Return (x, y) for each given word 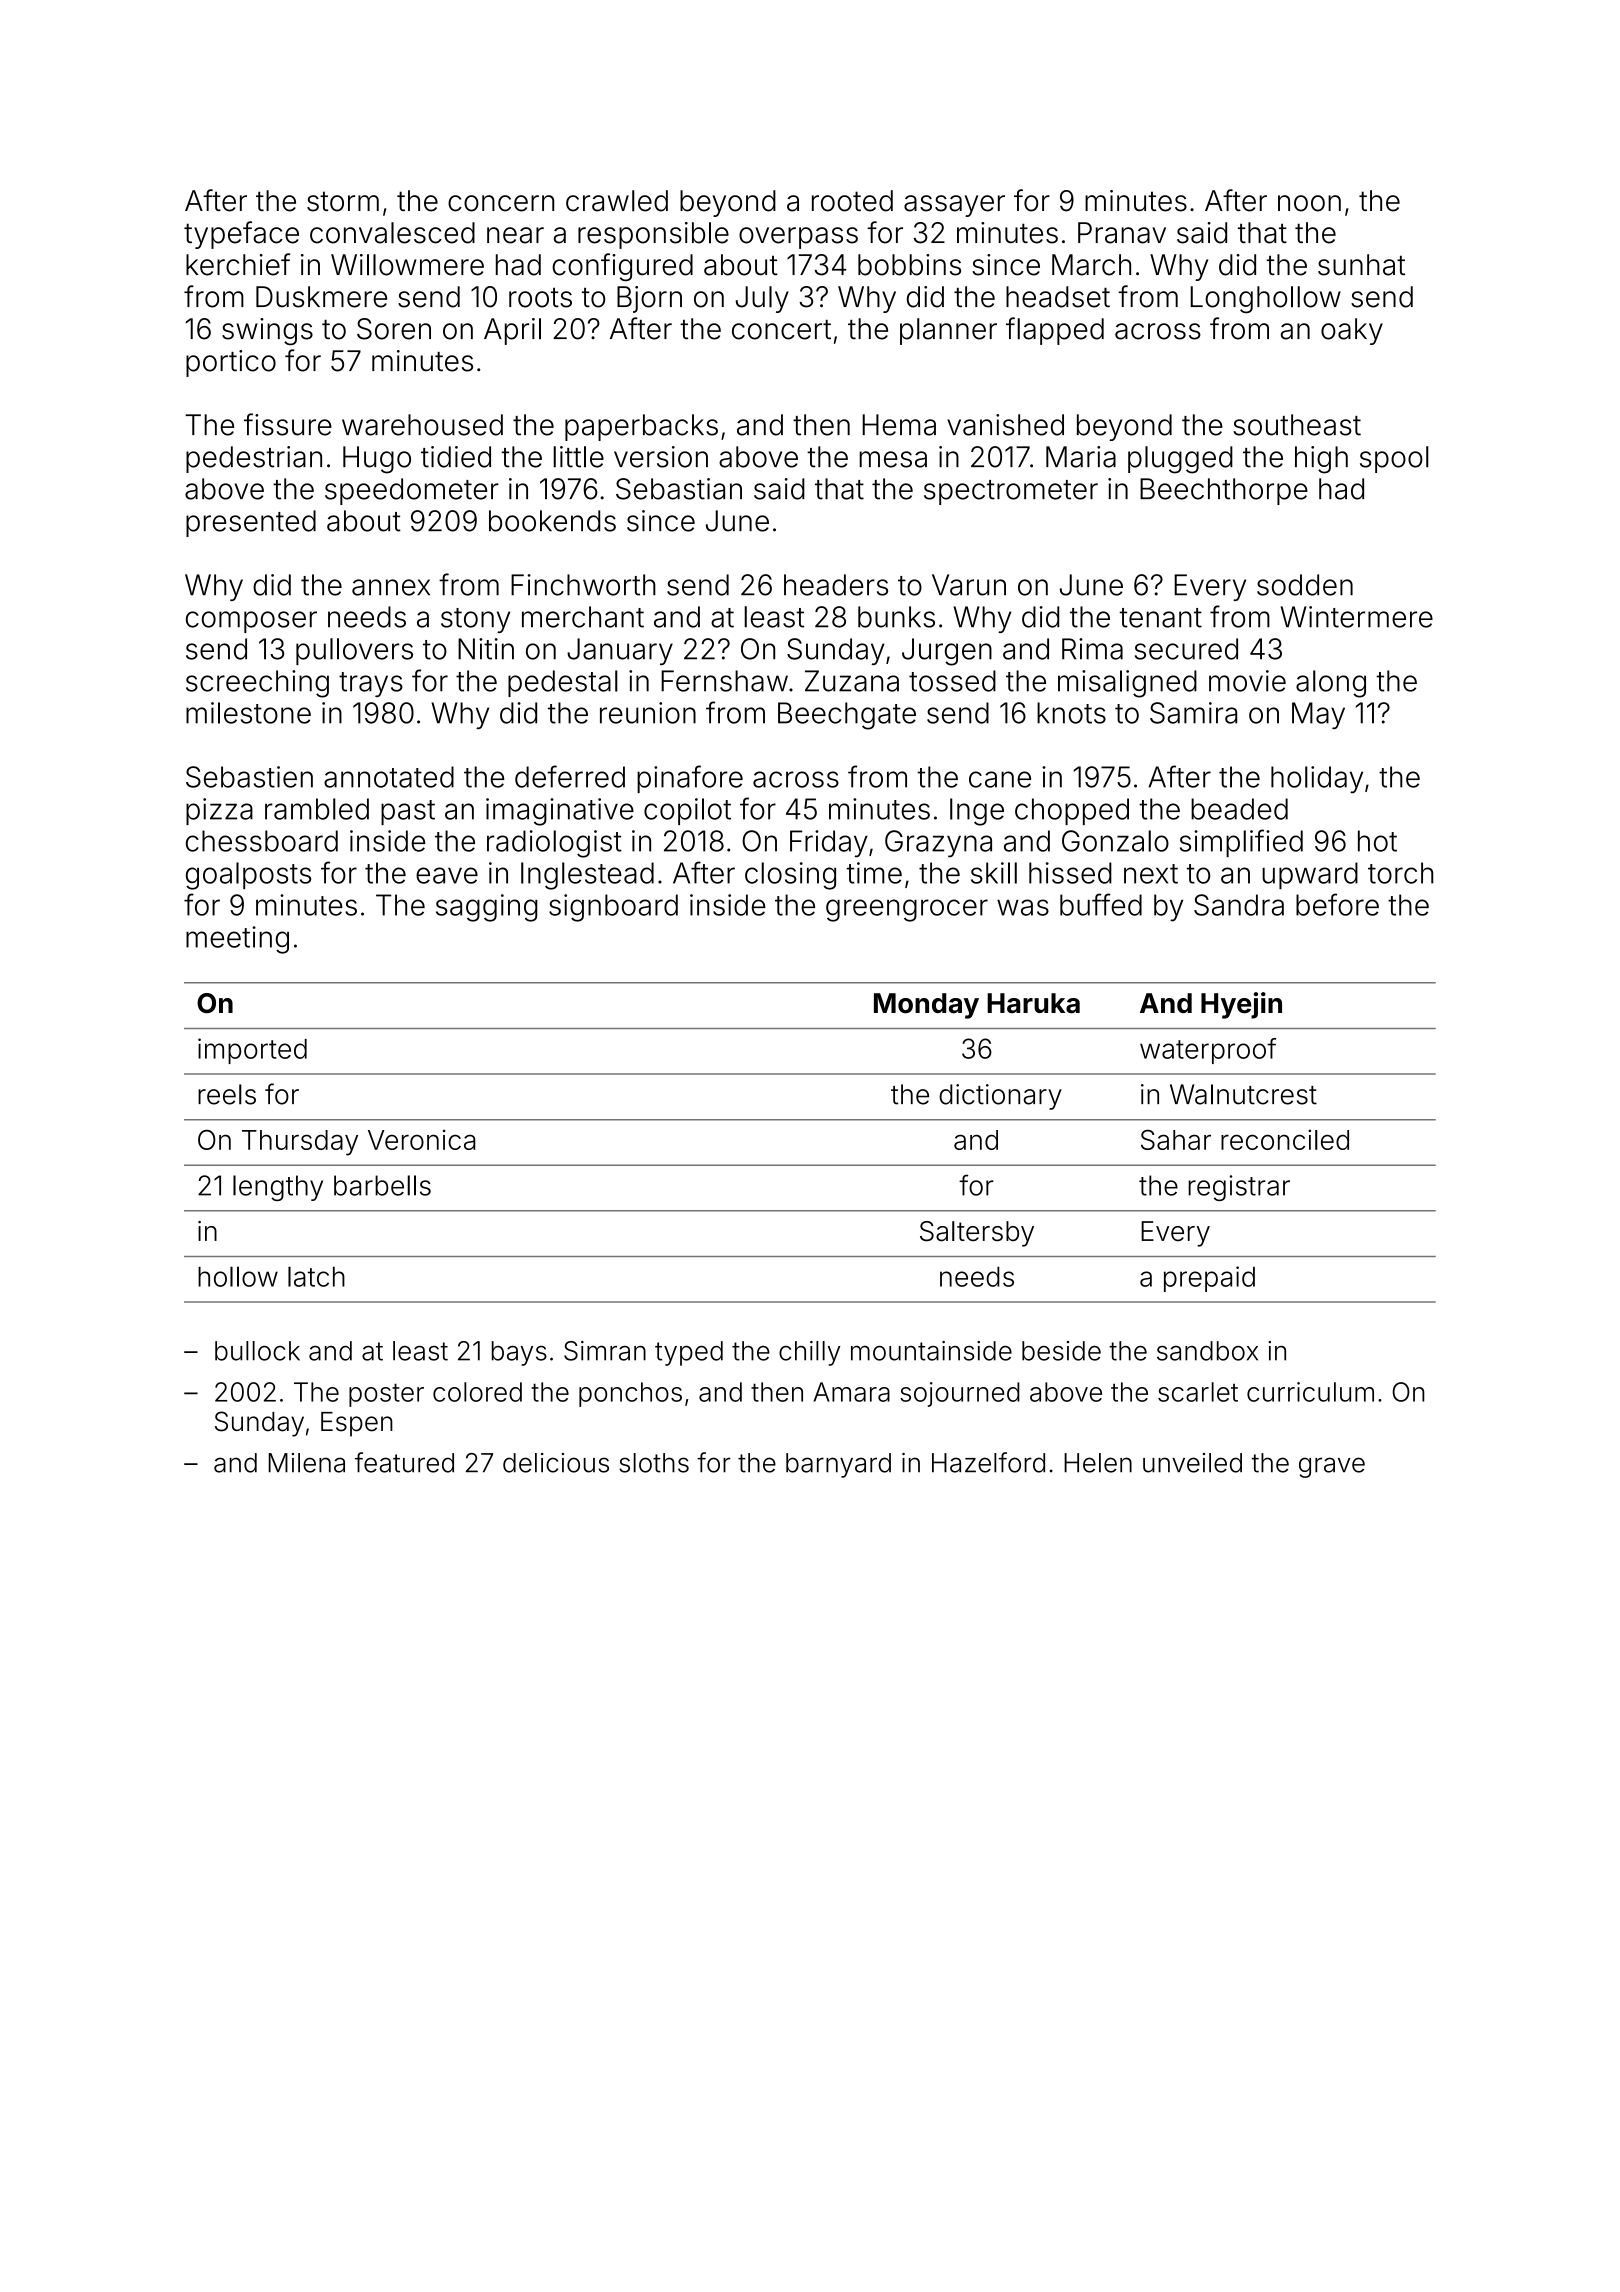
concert (781, 330)
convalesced (392, 233)
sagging (486, 908)
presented (251, 523)
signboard (613, 908)
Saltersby (977, 1234)
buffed (1101, 904)
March (1091, 265)
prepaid (1209, 1279)
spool (1394, 459)
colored (477, 1392)
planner (948, 331)
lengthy (278, 1188)
